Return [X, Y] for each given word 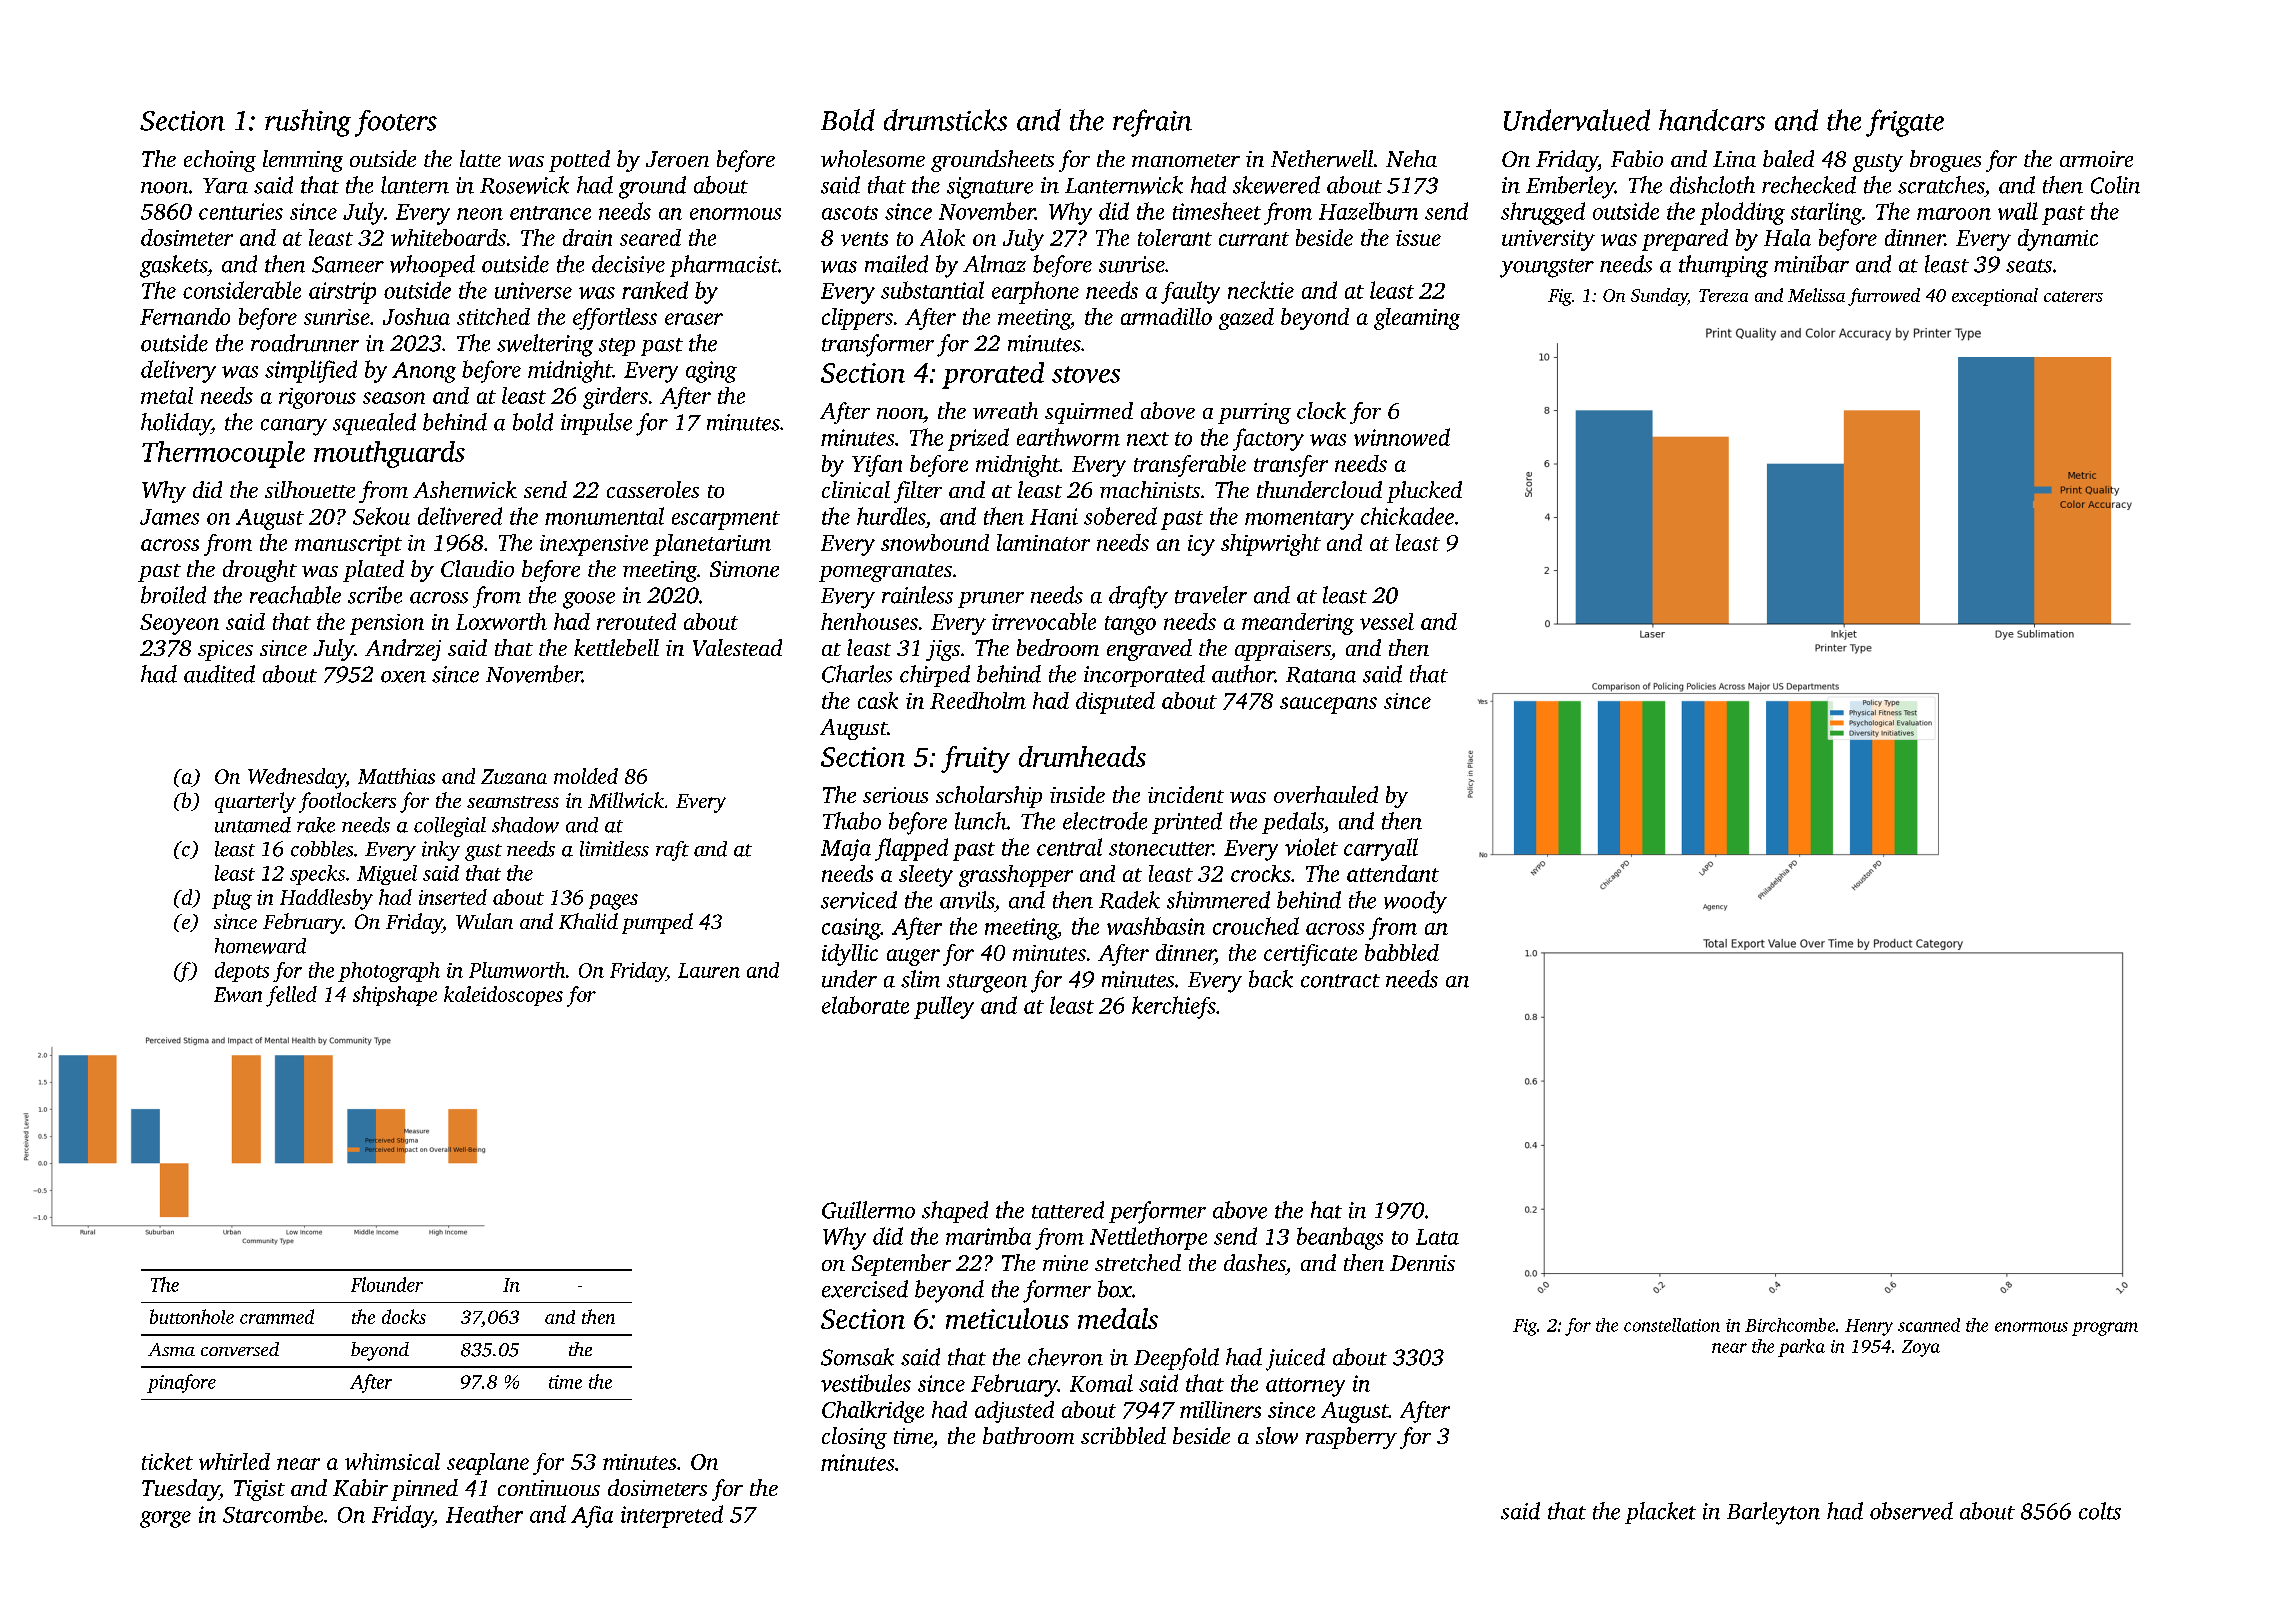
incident [1186, 794]
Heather [484, 1514]
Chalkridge [873, 1412]
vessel [1387, 621]
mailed [896, 264]
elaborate [865, 1005]
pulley [944, 1007]
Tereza [1723, 295]
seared [650, 237]
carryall [1381, 849]
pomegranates [885, 573]
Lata [1437, 1237]
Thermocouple [223, 454]
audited [219, 674]
